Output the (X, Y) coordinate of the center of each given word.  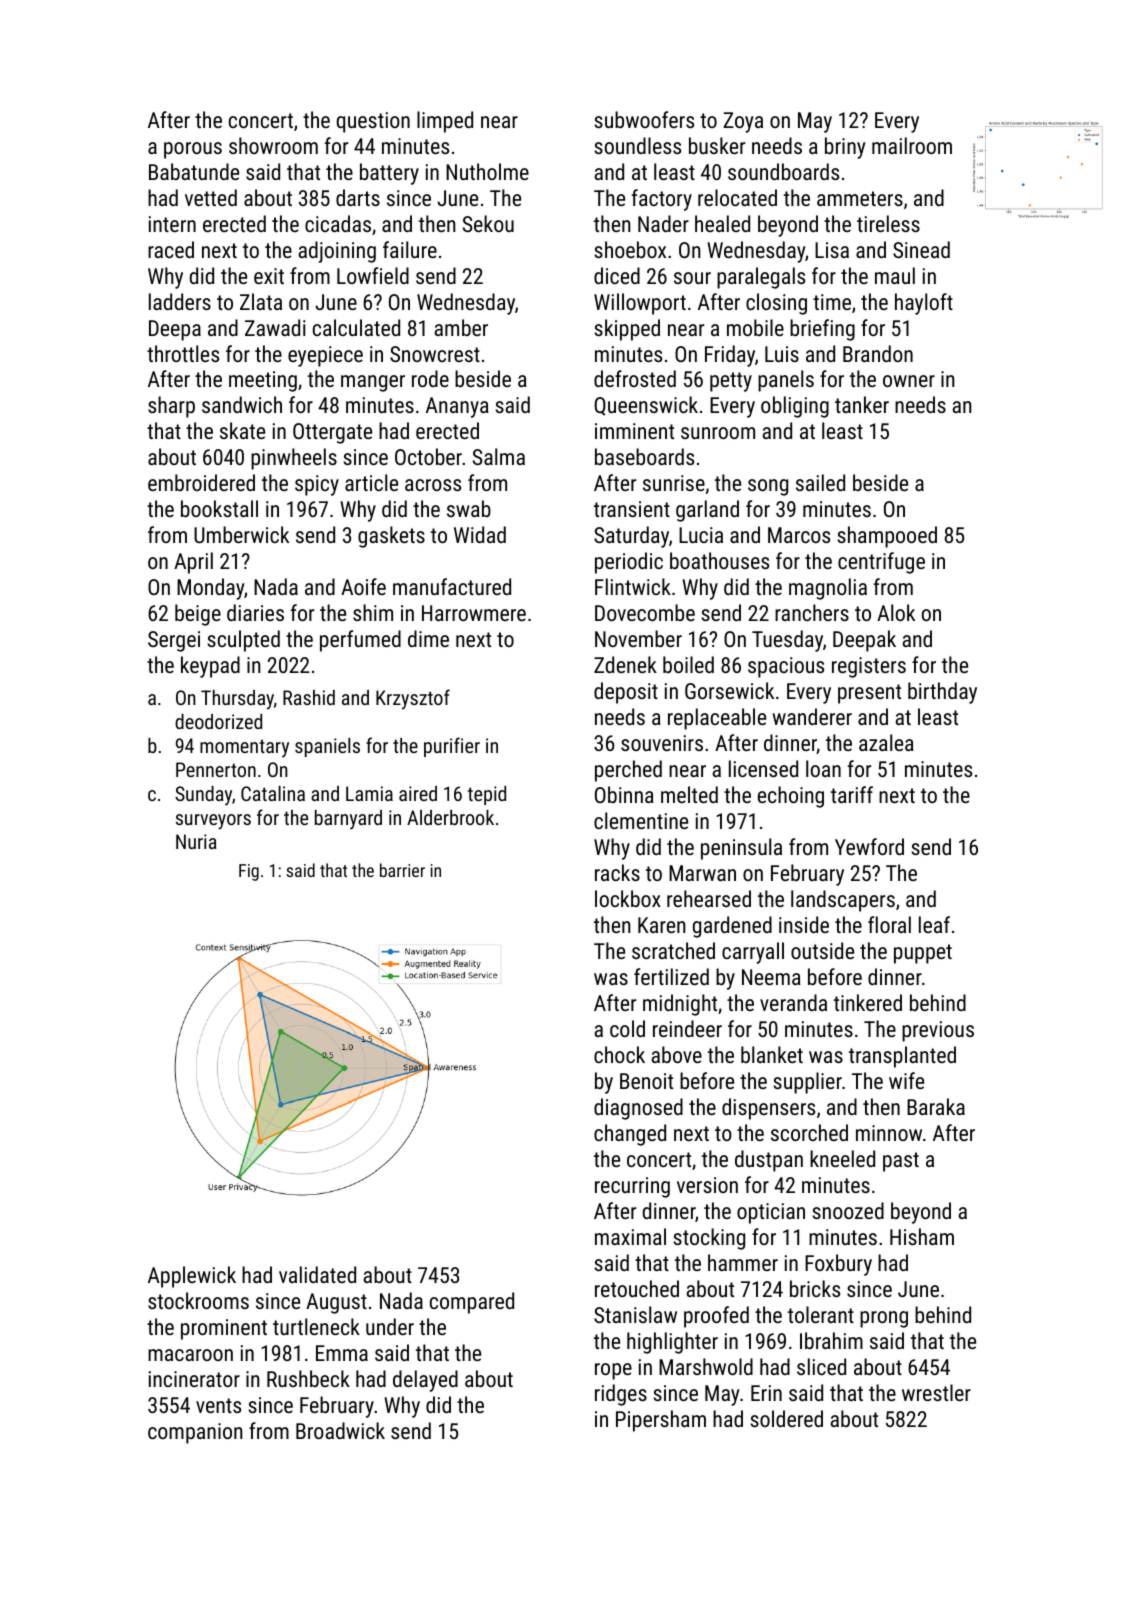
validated (317, 1274)
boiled (688, 664)
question (373, 122)
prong (884, 1319)
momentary (244, 748)
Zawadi (275, 327)
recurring (632, 1187)
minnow (889, 1133)
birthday (942, 693)
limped (445, 122)
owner (909, 381)
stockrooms (198, 1300)
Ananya (457, 407)
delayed (425, 1381)
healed (722, 223)
